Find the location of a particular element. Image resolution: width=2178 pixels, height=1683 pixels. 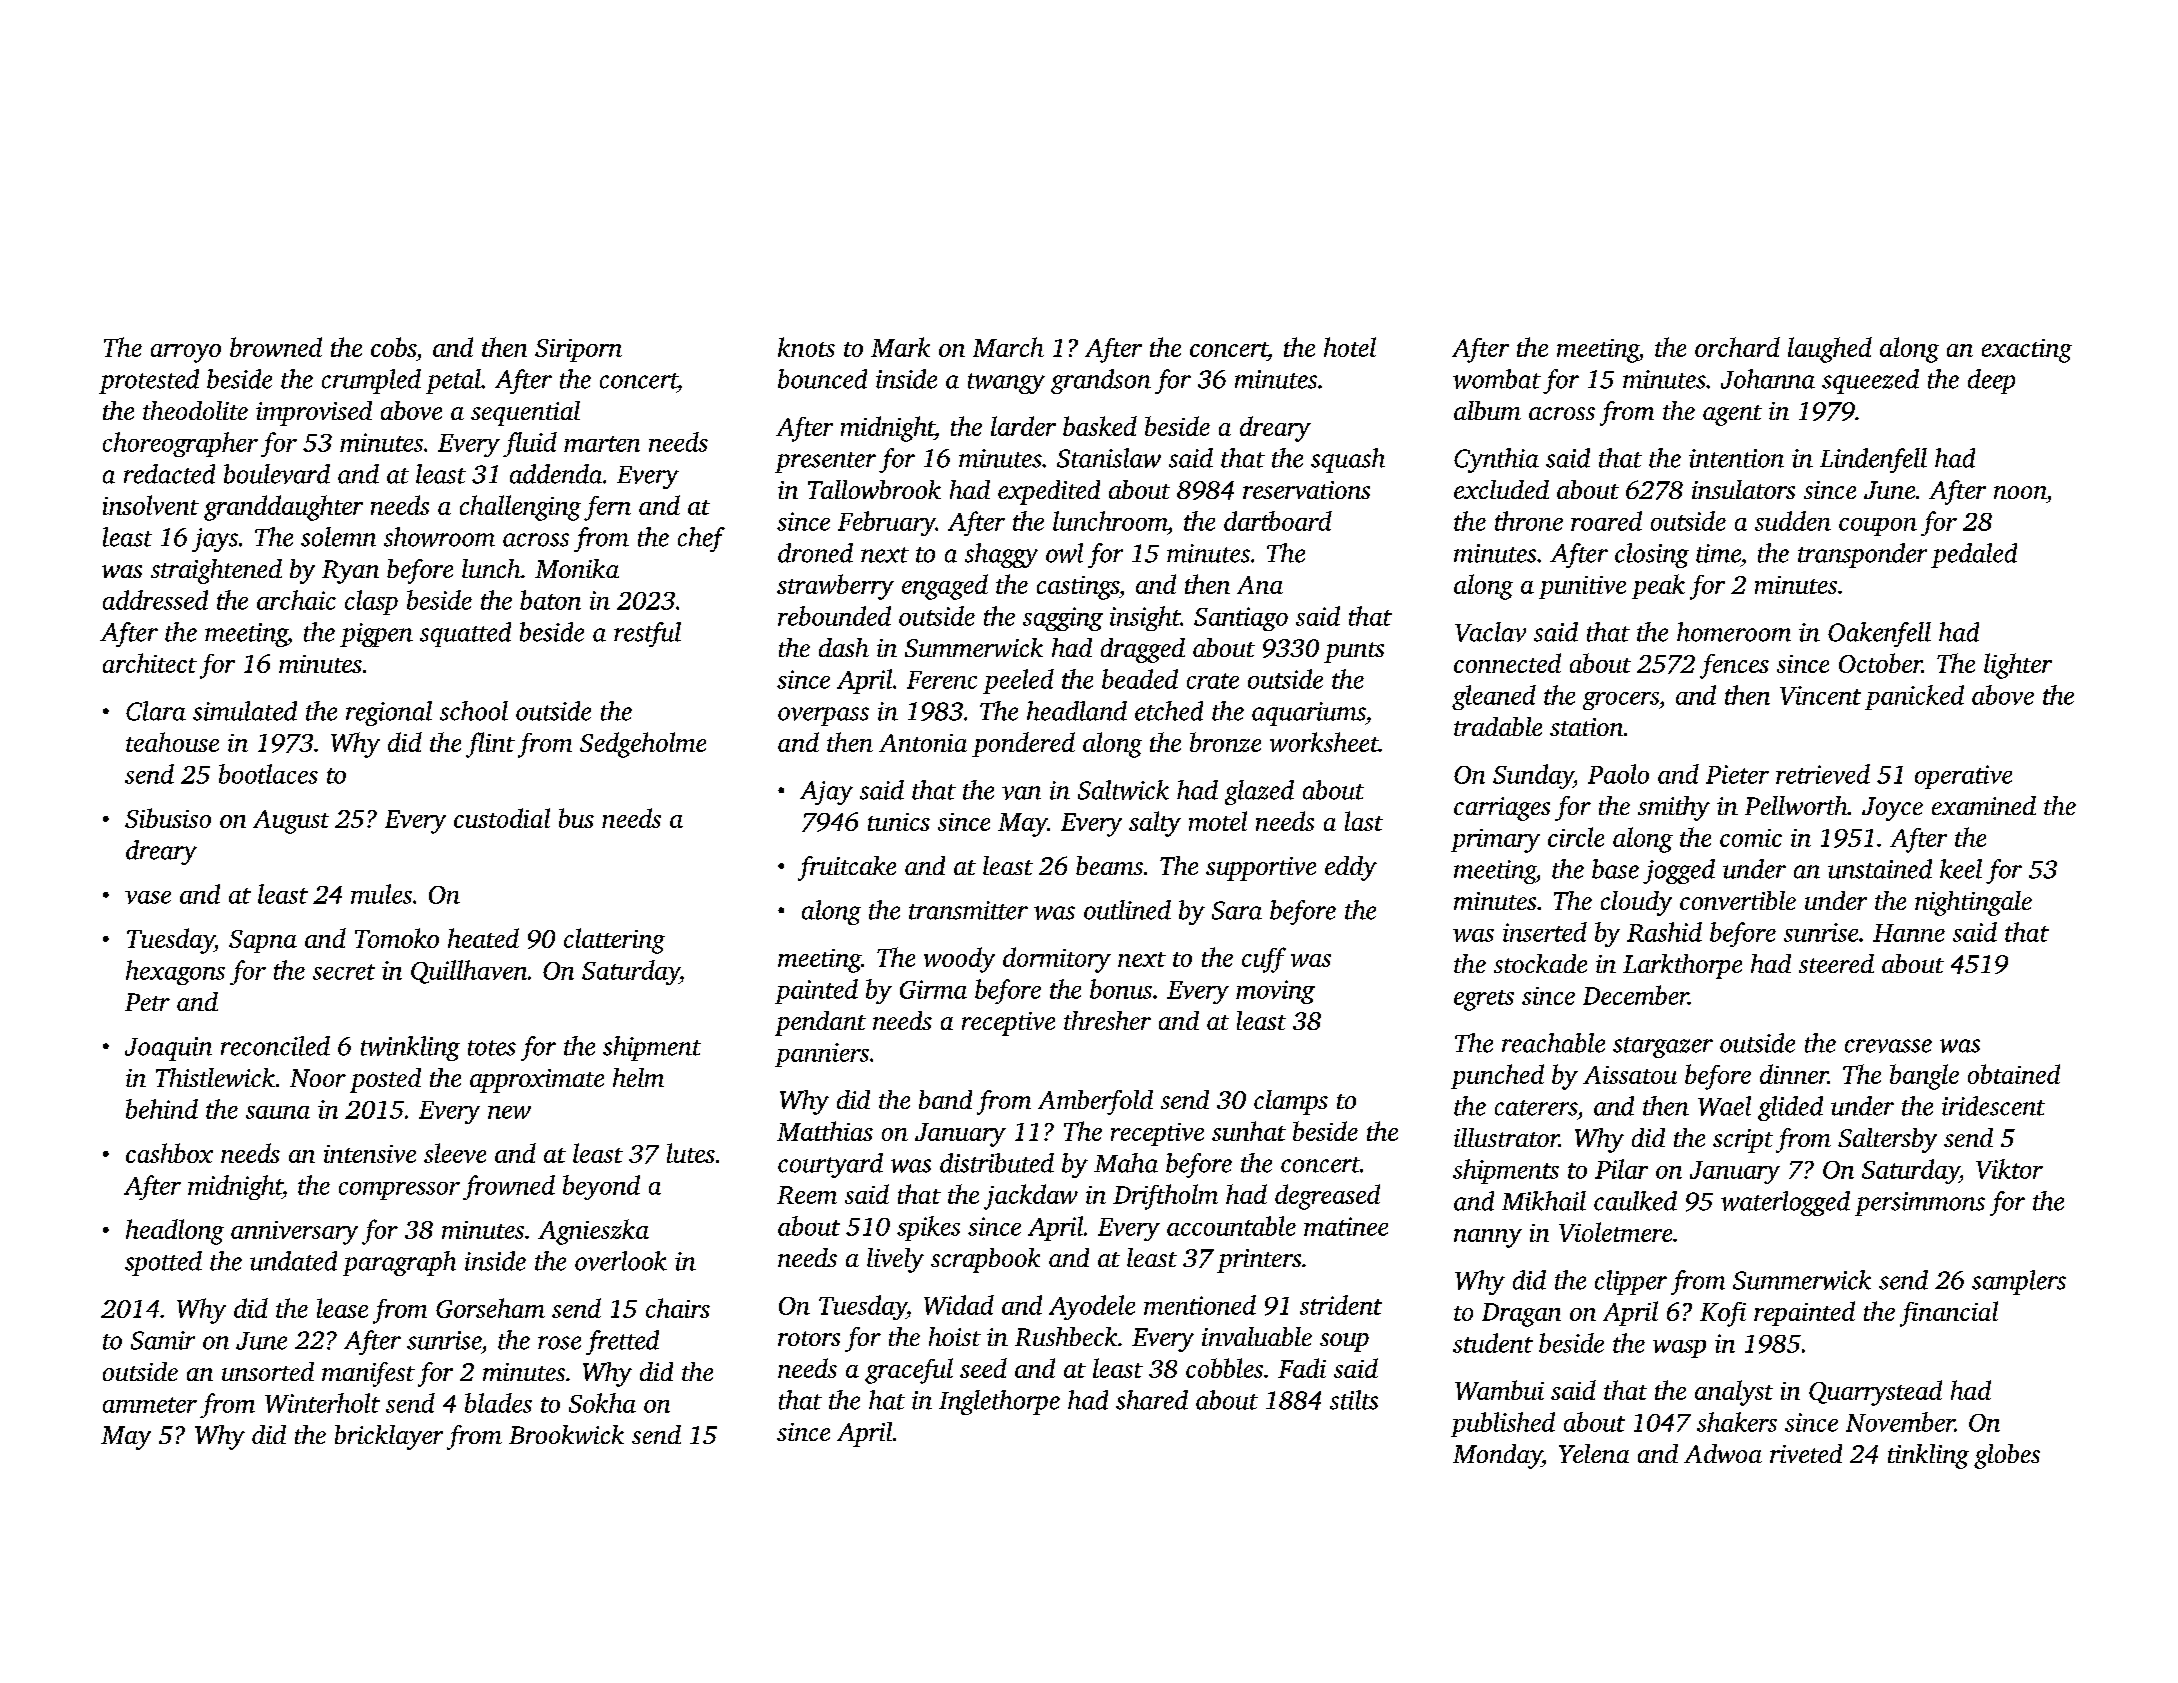

cuff is located at coordinates (1264, 960).
